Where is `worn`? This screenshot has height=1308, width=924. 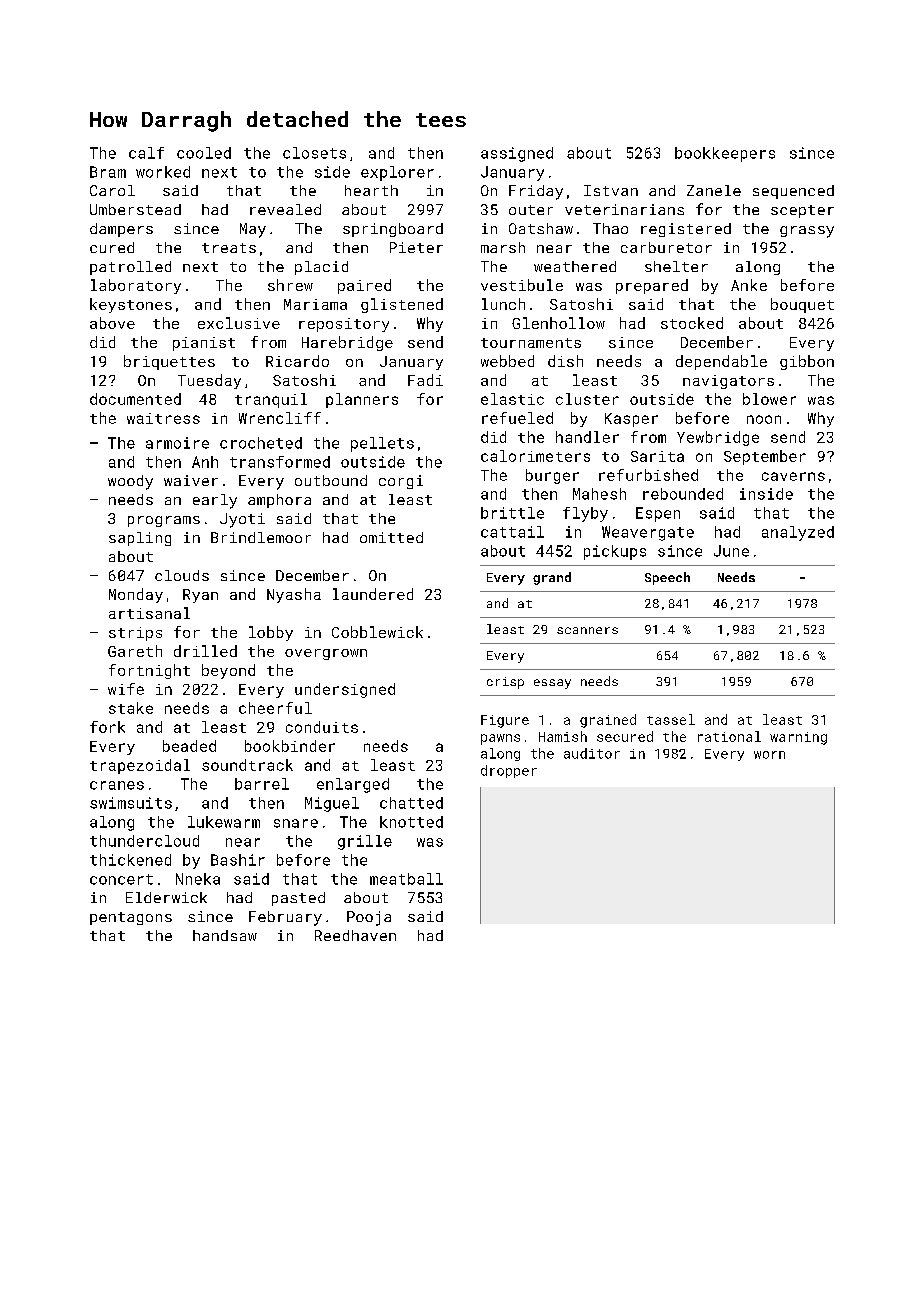 worn is located at coordinates (769, 755).
